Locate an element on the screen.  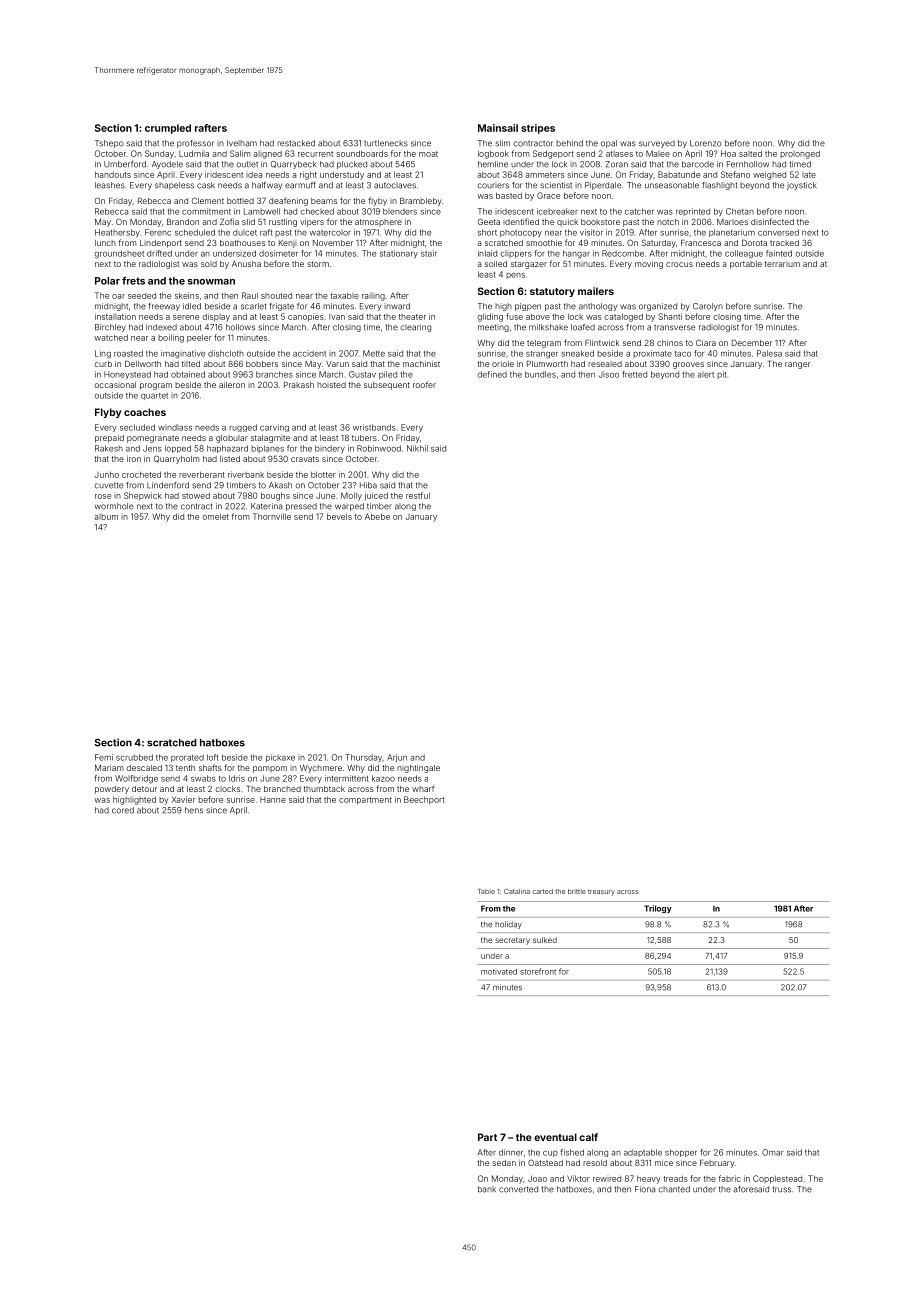
converted is located at coordinates (518, 1189).
